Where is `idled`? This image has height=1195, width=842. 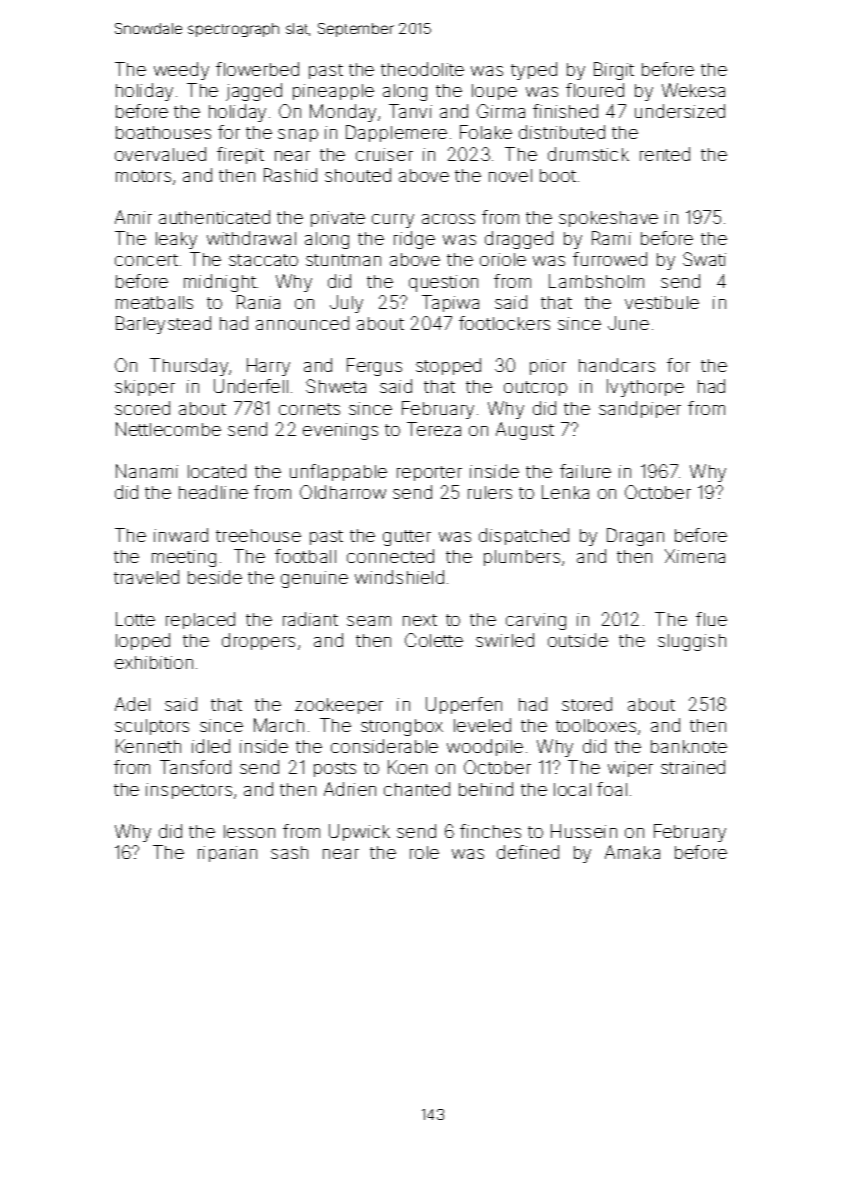 idled is located at coordinates (211, 746).
